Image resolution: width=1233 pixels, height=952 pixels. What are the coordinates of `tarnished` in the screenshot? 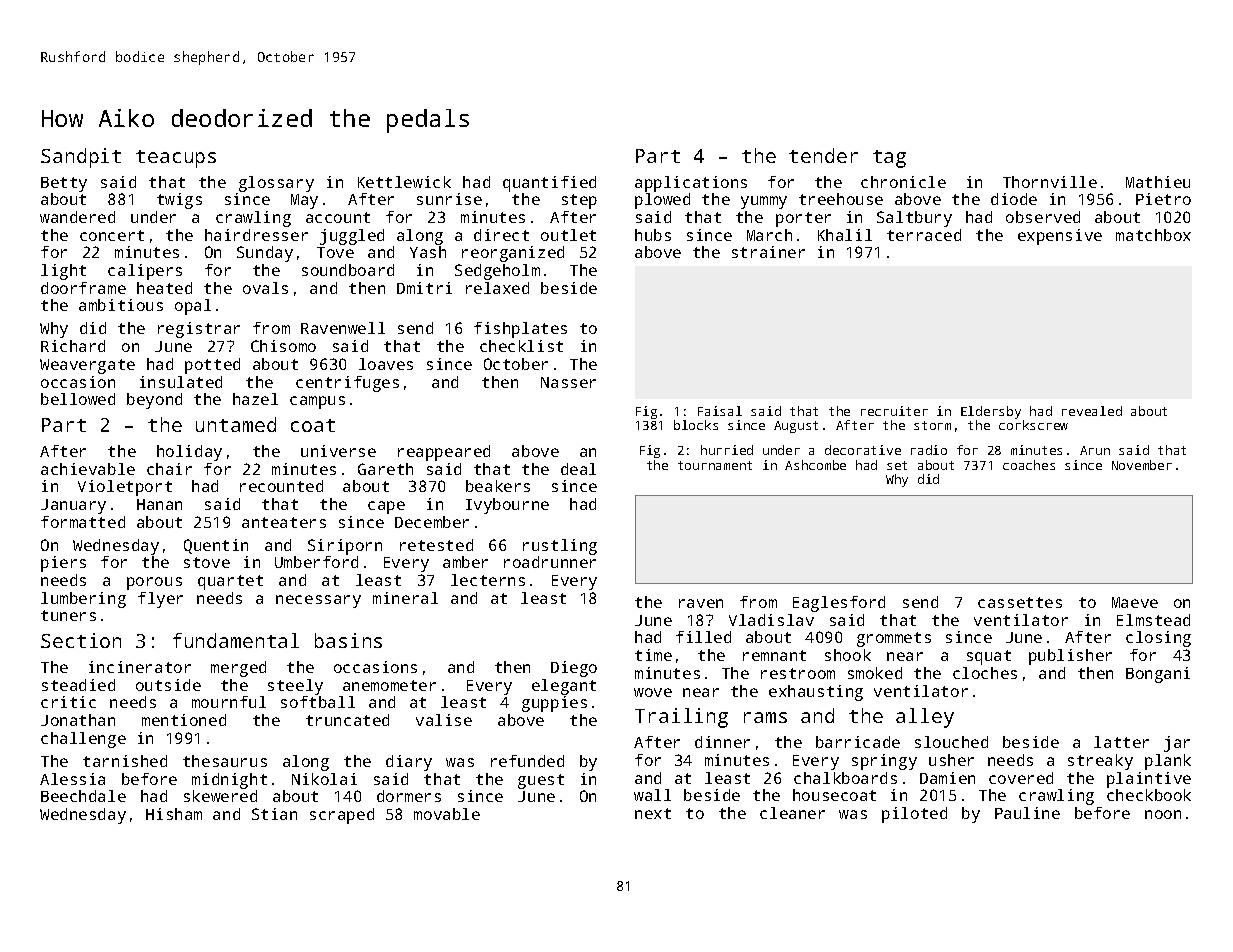 It's located at (125, 761).
